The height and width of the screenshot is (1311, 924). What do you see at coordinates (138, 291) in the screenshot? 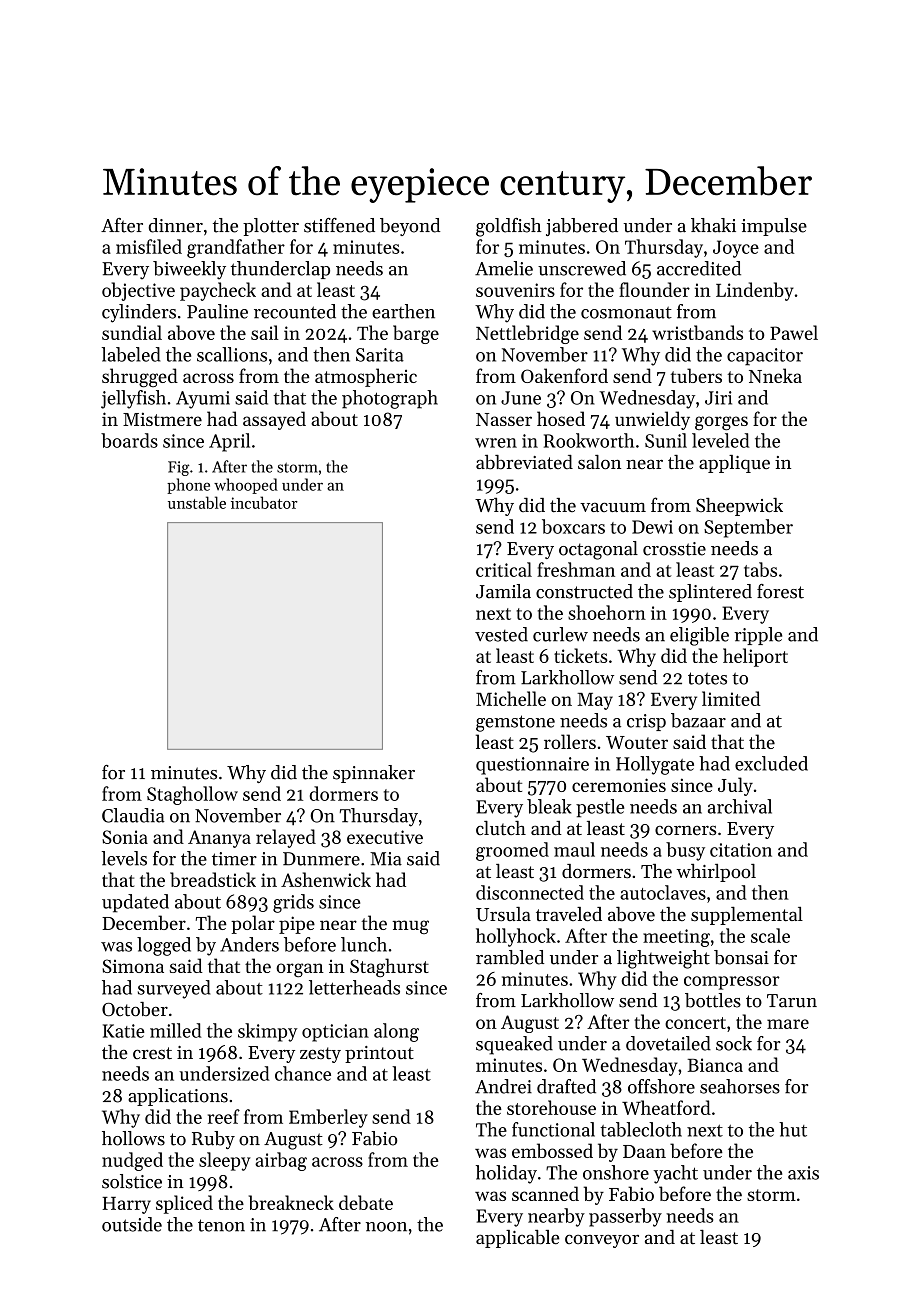
I see `objective` at bounding box center [138, 291].
